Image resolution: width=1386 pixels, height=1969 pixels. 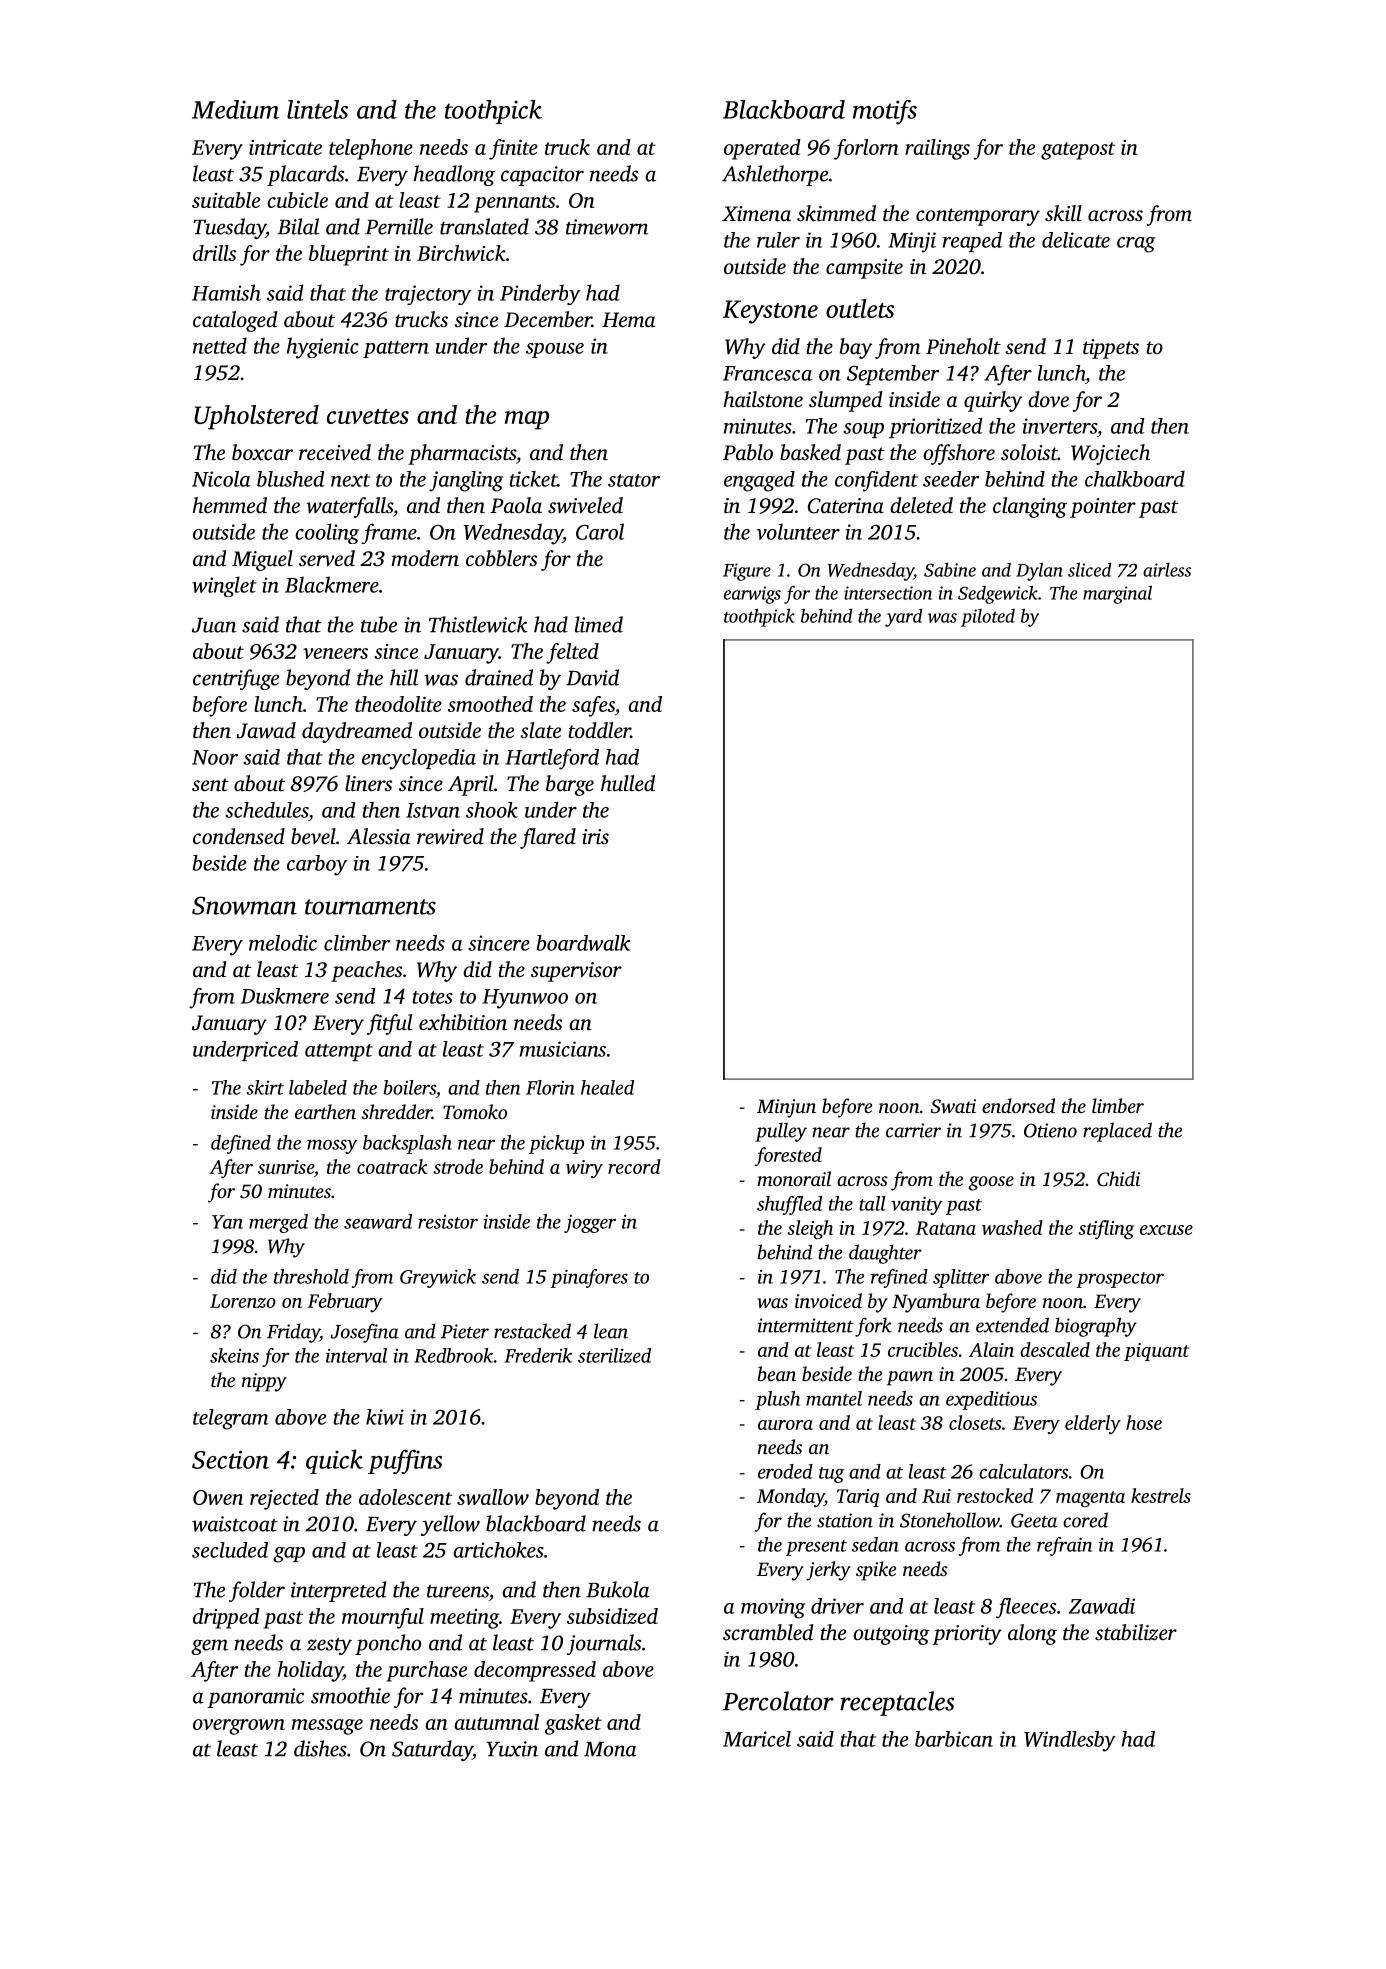 I want to click on winglet, so click(x=224, y=586).
